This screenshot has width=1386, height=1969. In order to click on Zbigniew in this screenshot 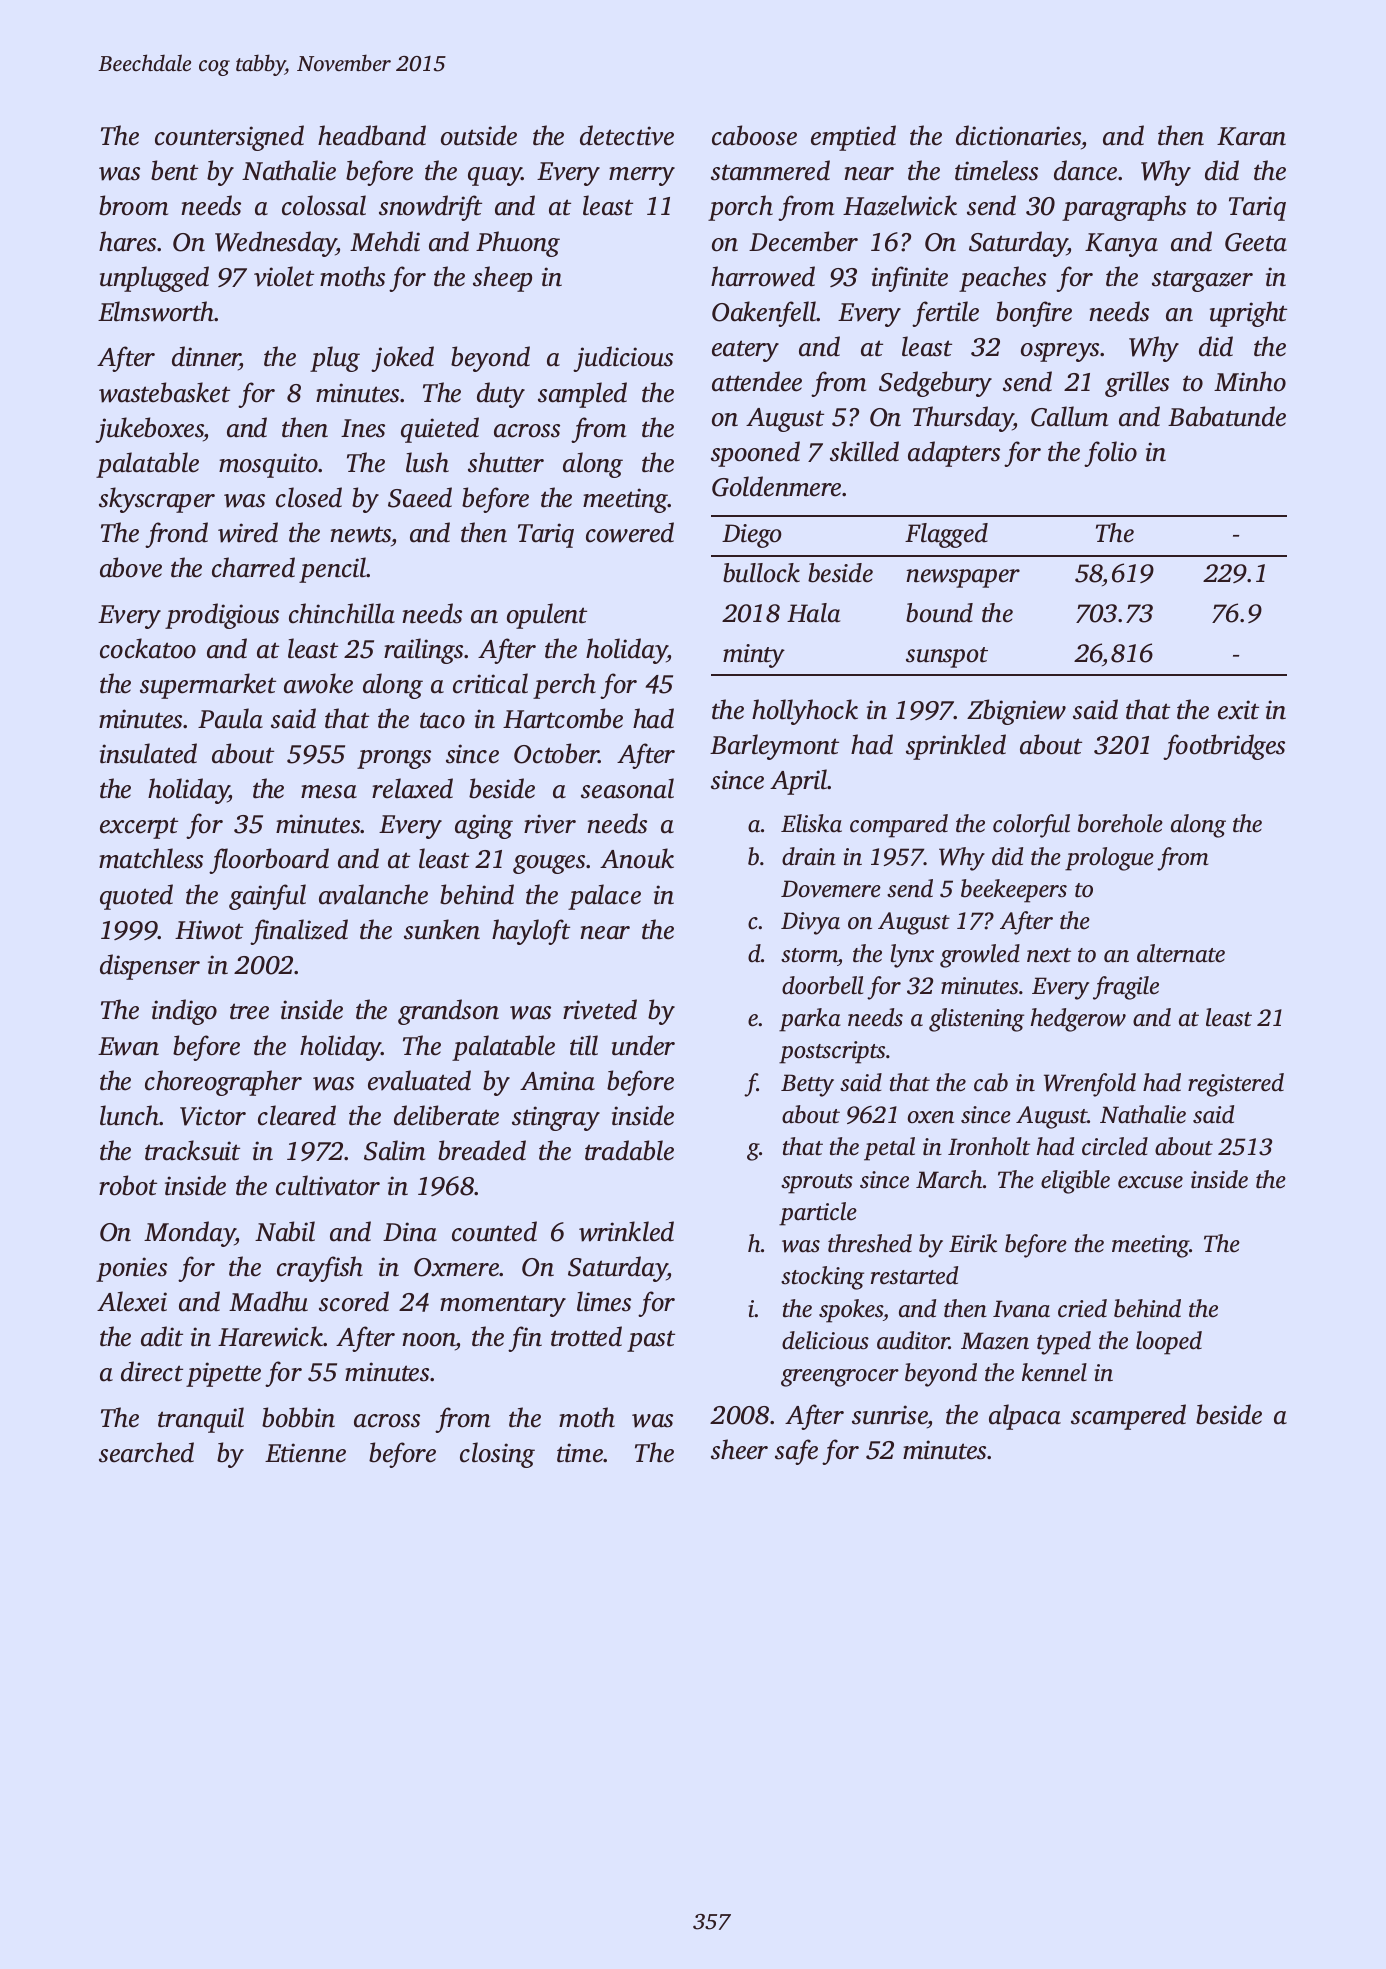, I will do `click(1016, 712)`.
